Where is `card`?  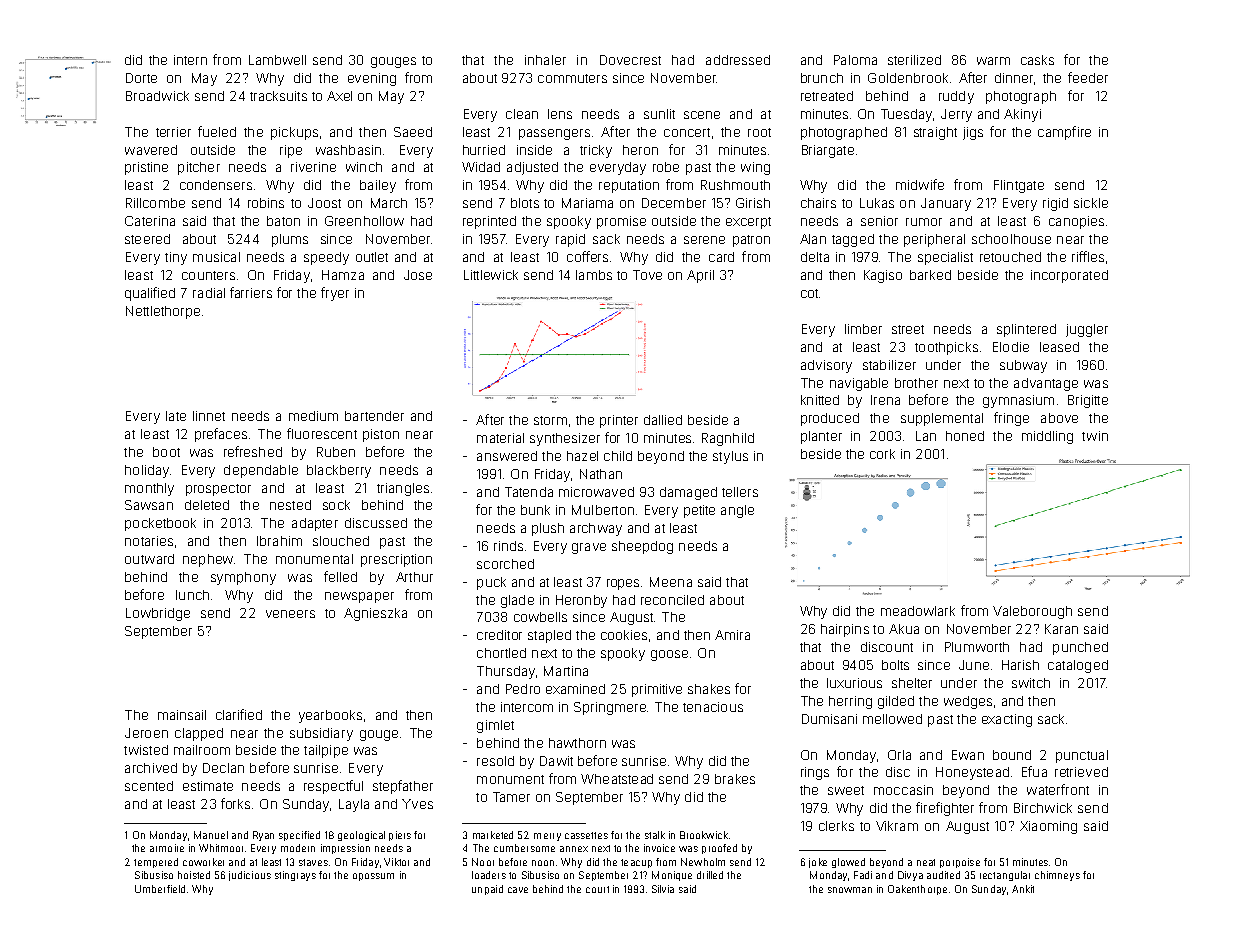 card is located at coordinates (721, 257).
